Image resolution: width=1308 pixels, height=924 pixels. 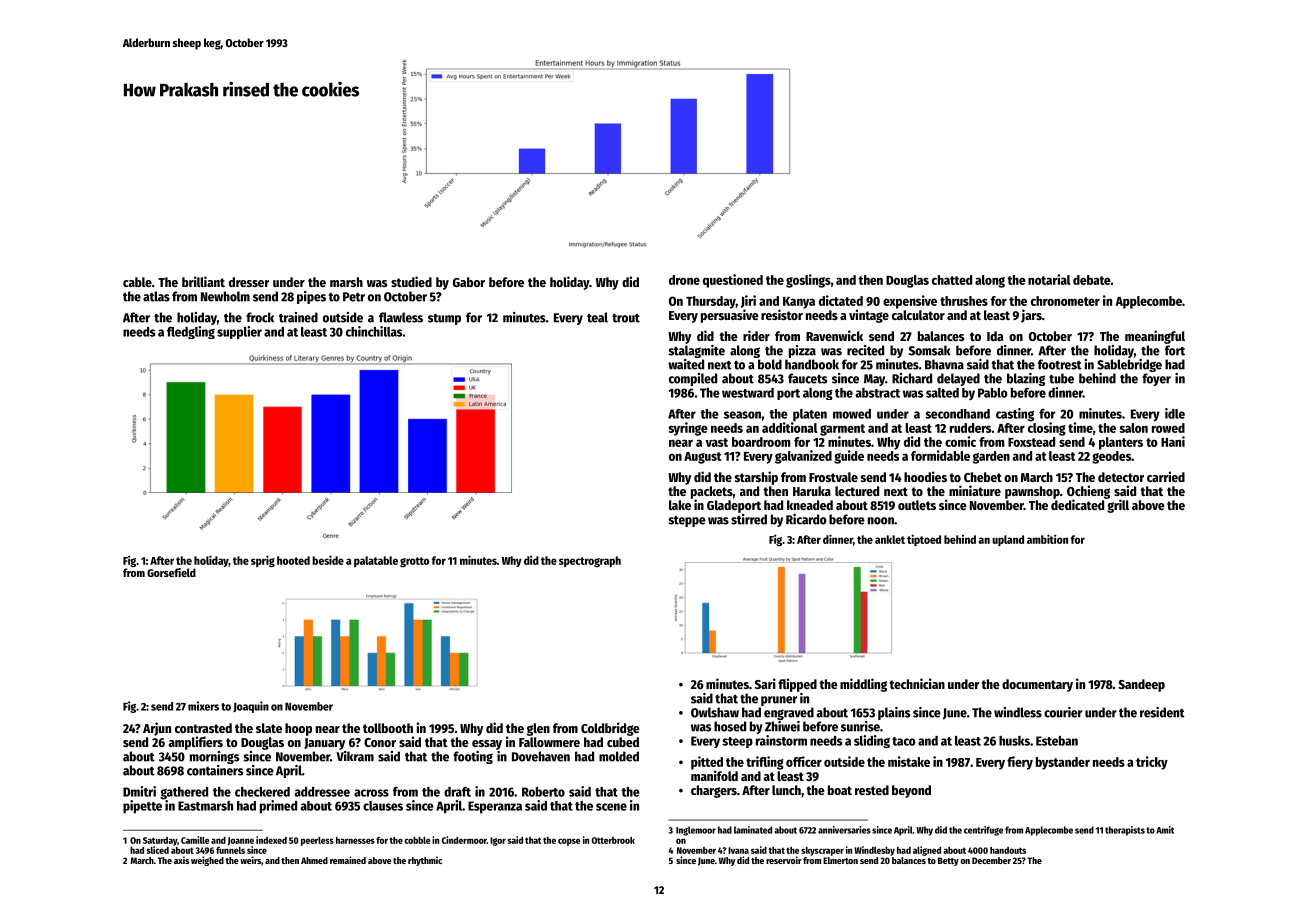 I want to click on mixers, so click(x=203, y=706).
